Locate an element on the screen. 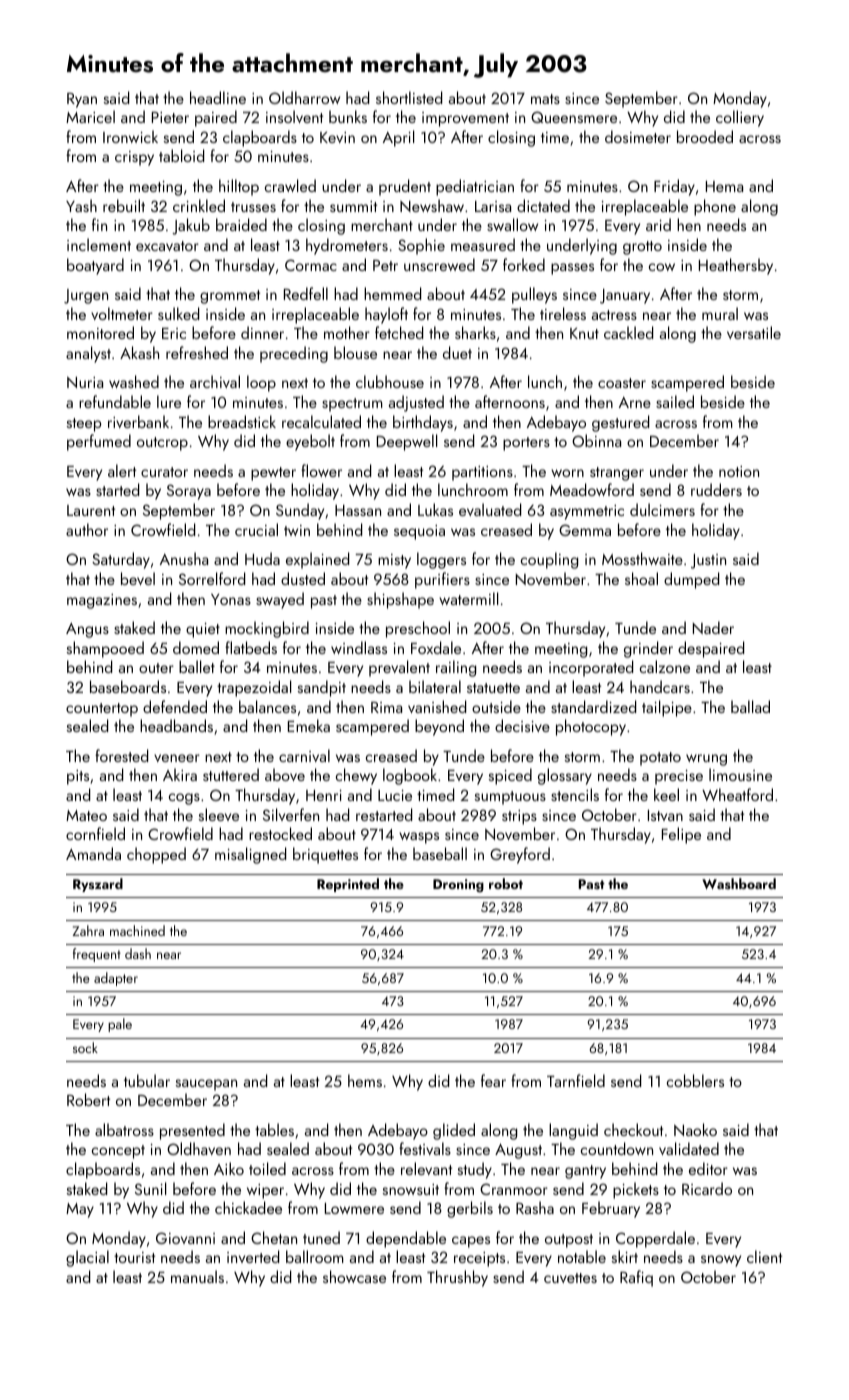  notion is located at coordinates (739, 471).
